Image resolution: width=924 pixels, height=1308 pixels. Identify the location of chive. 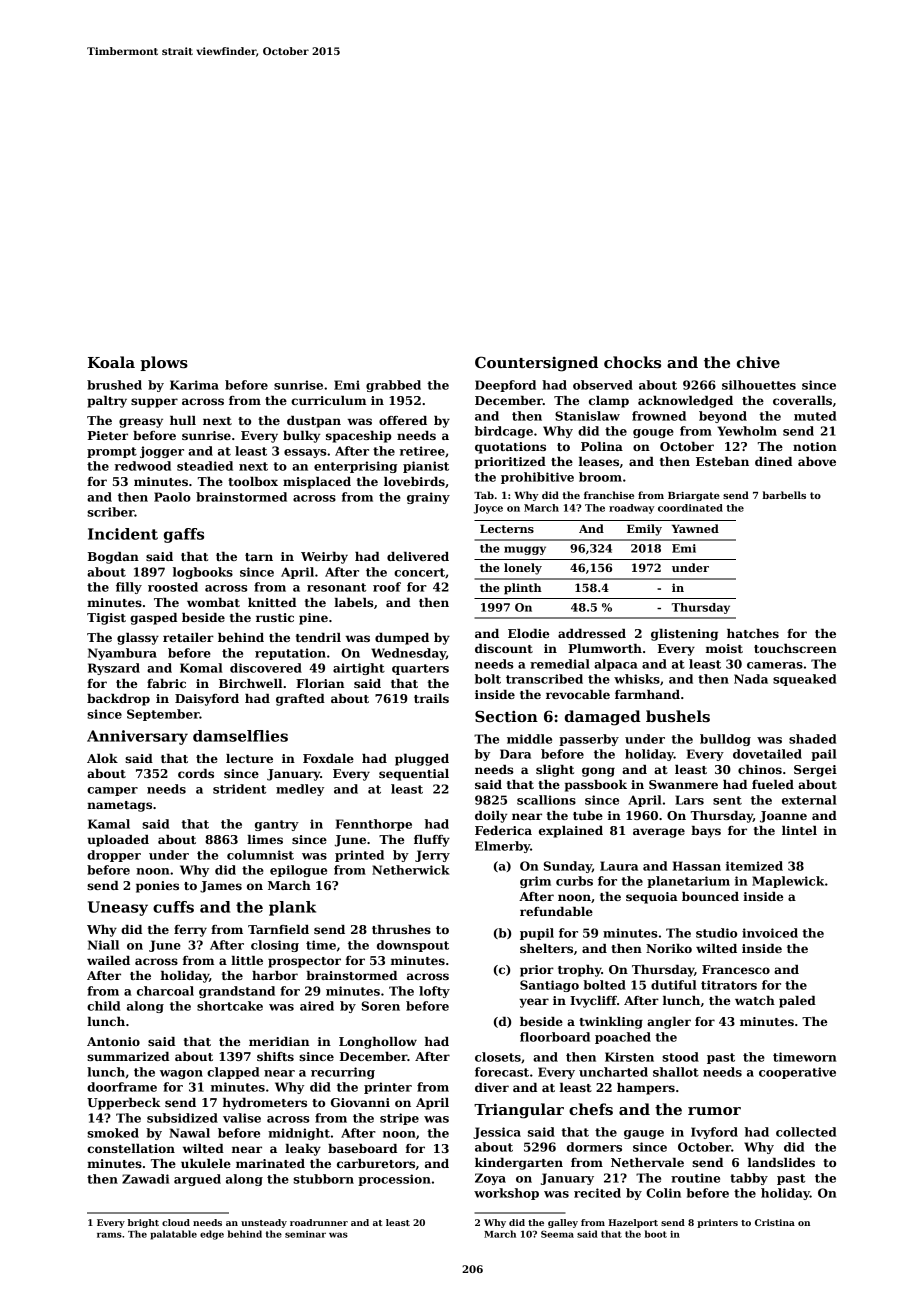
(758, 362).
